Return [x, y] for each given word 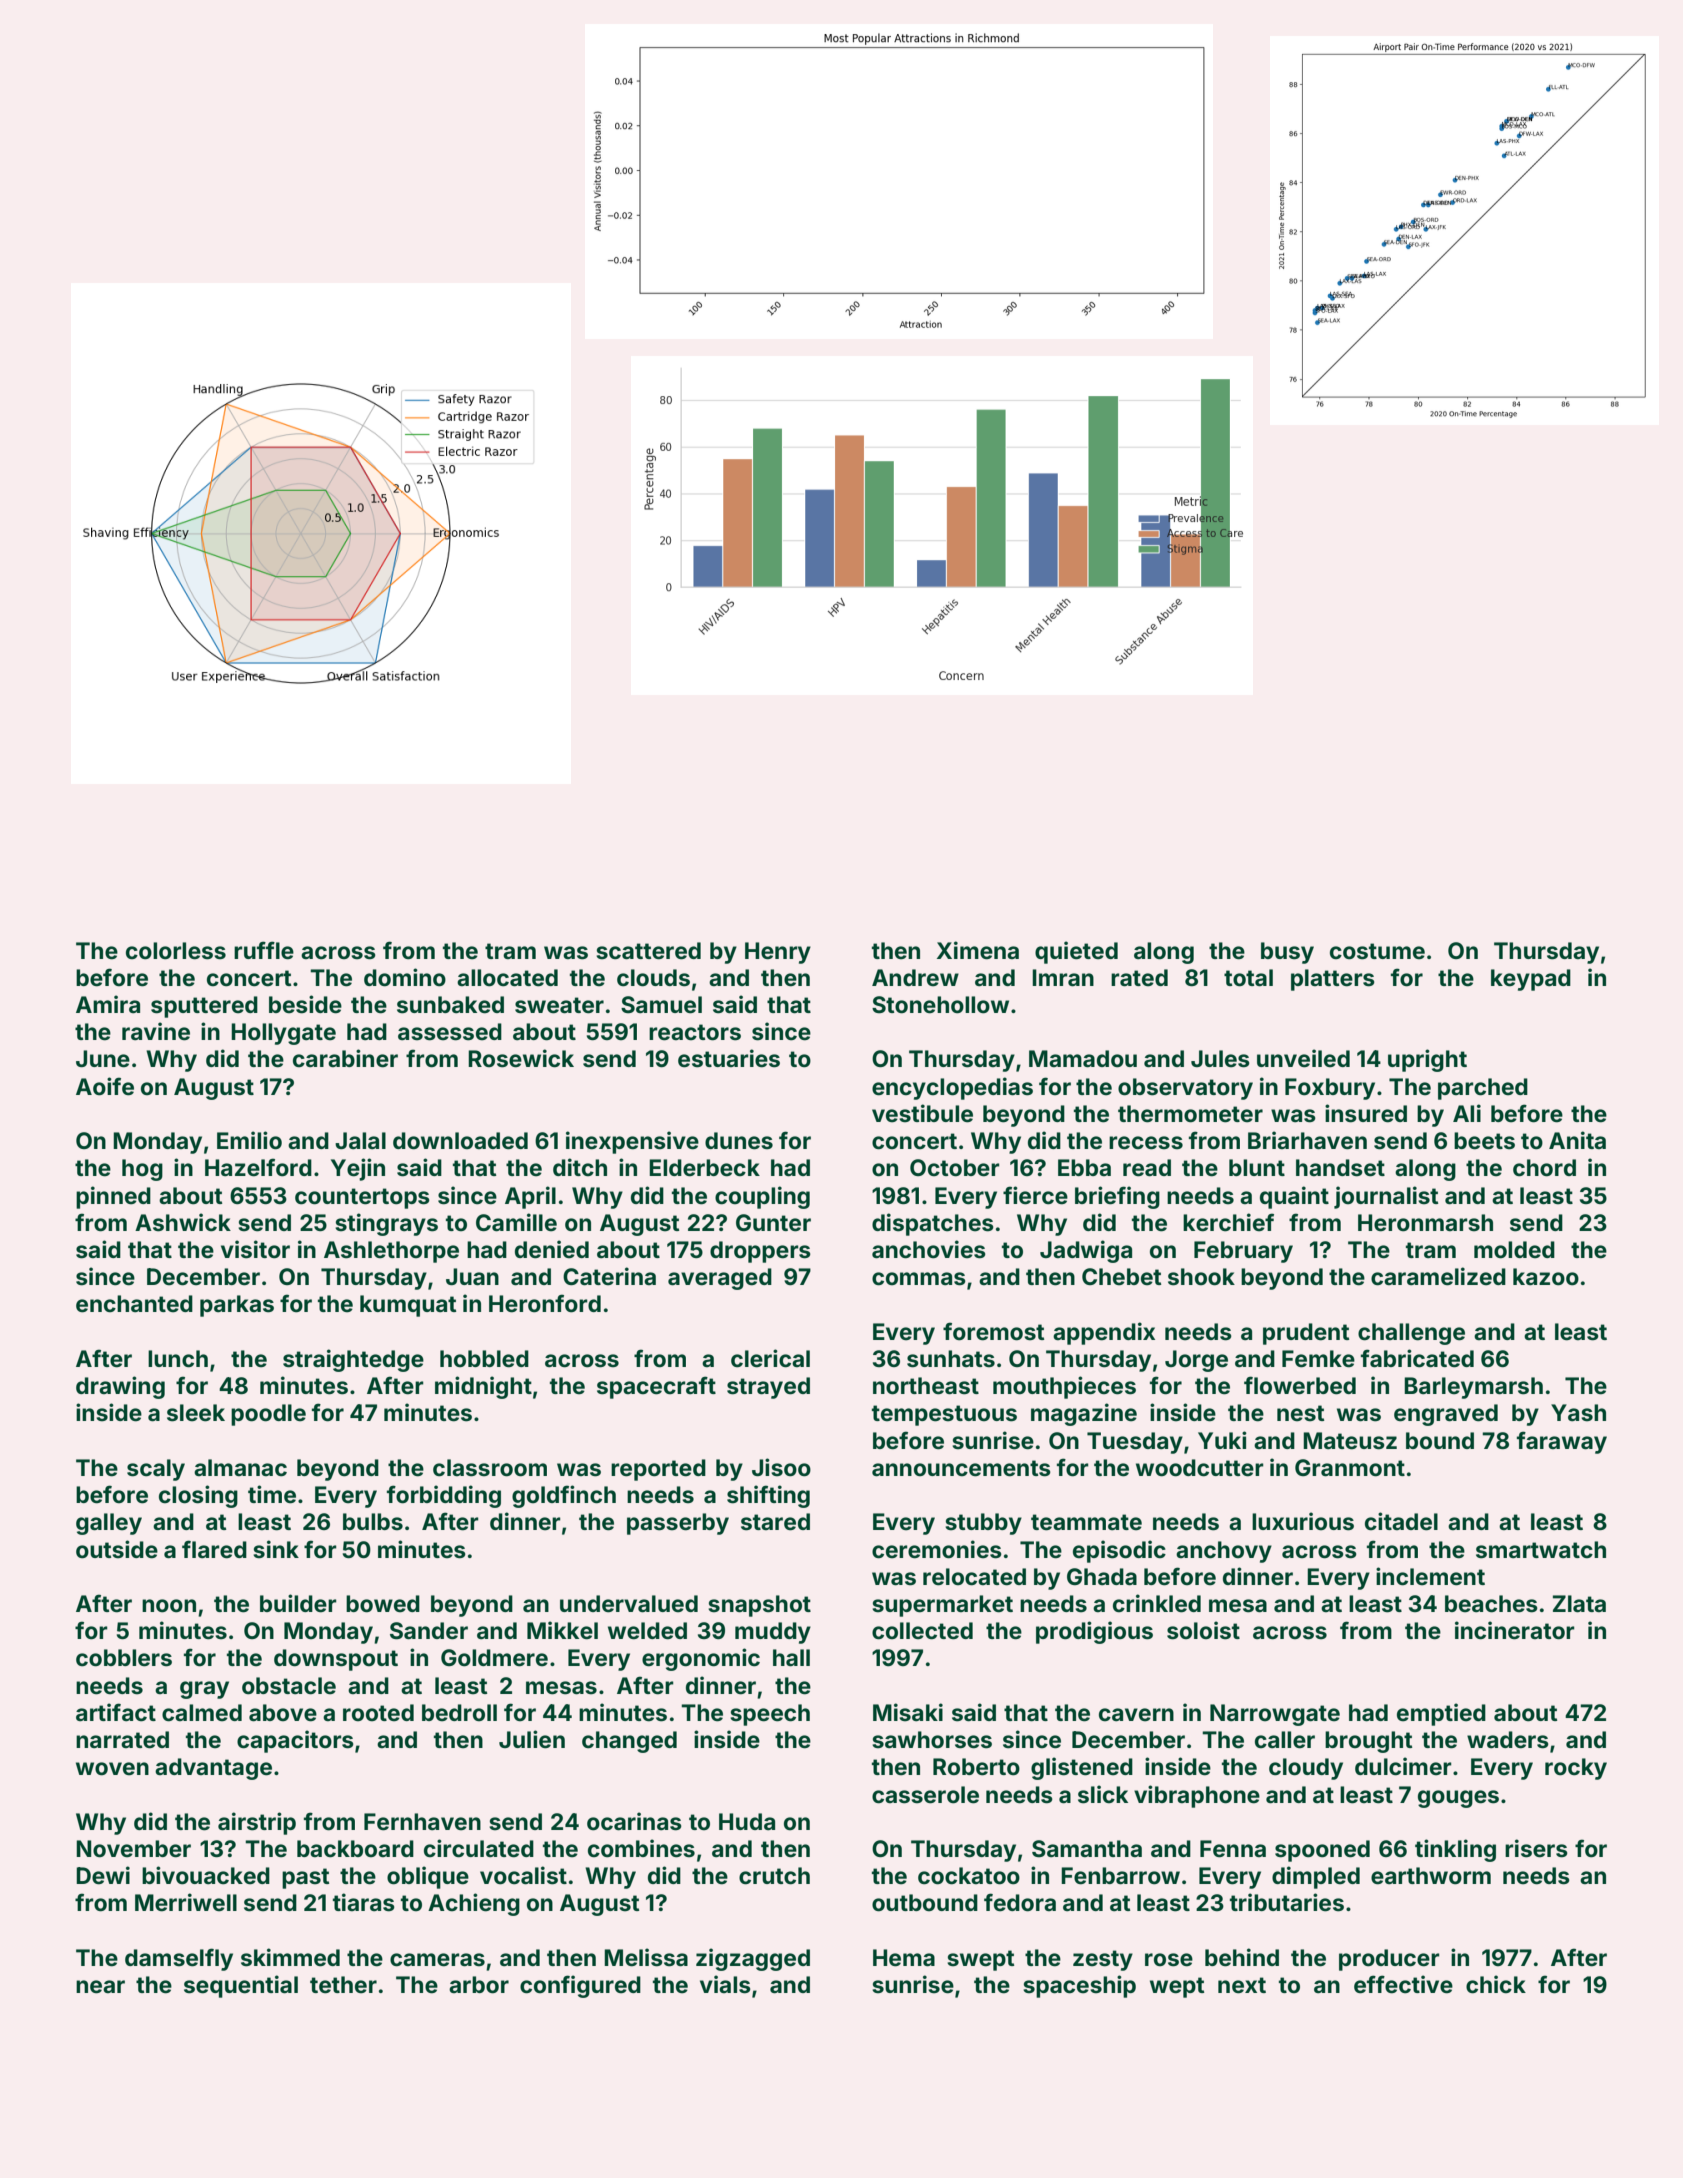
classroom [490, 1468]
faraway [1562, 1442]
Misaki [908, 1712]
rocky [1576, 1769]
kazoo [1546, 1277]
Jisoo [781, 1467]
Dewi [103, 1875]
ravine [156, 1031]
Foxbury [1330, 1089]
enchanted [134, 1304]
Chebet [1121, 1277]
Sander [429, 1631]
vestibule [922, 1113]
